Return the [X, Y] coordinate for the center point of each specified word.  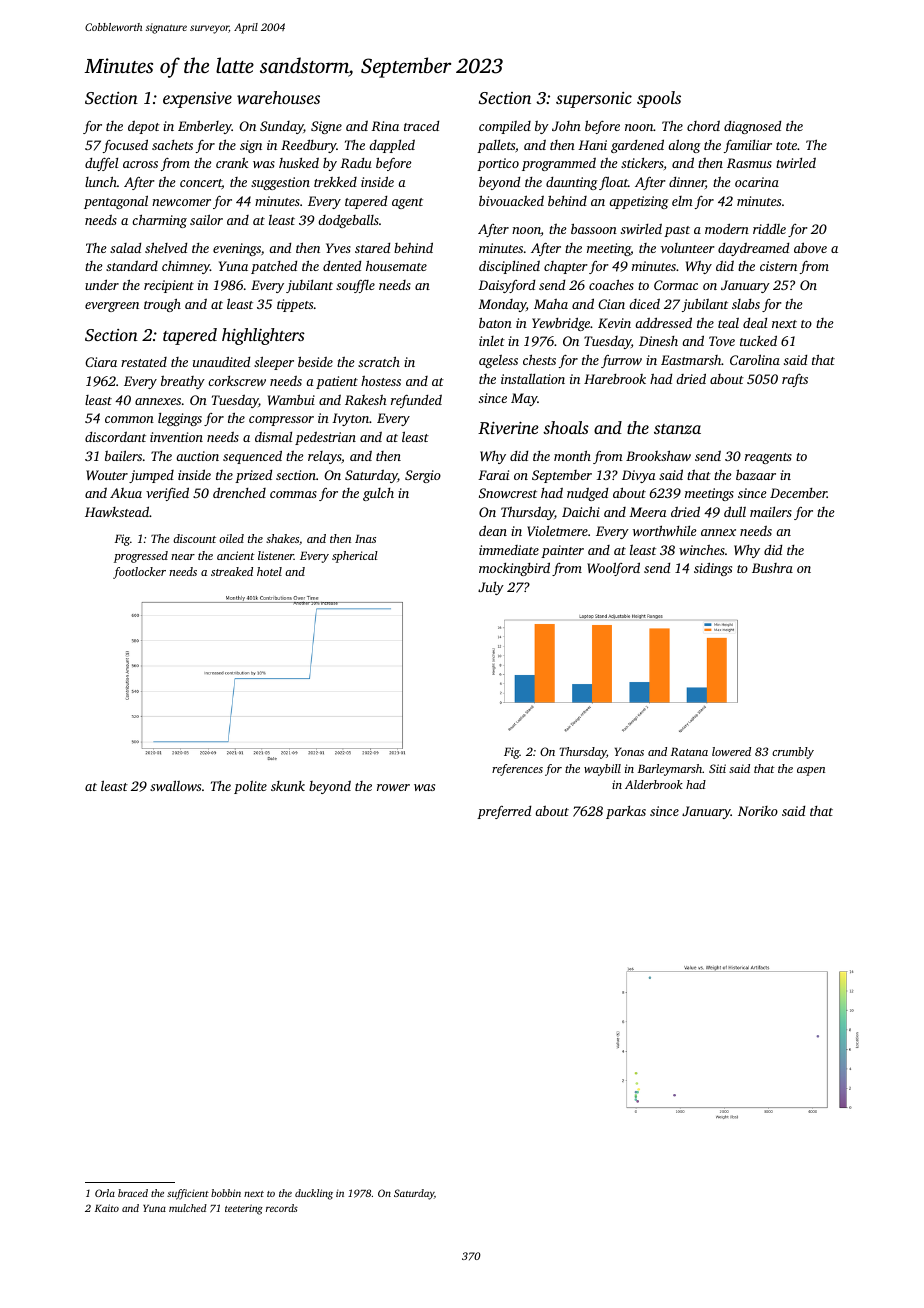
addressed [663, 322]
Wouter [107, 475]
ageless [498, 361]
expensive [197, 100]
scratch [379, 361]
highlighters [263, 336]
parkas [626, 812]
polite [250, 787]
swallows [175, 785]
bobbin [226, 1193]
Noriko [758, 811]
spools [659, 99]
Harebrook [615, 379]
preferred [504, 812]
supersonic [594, 100]
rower [393, 787]
